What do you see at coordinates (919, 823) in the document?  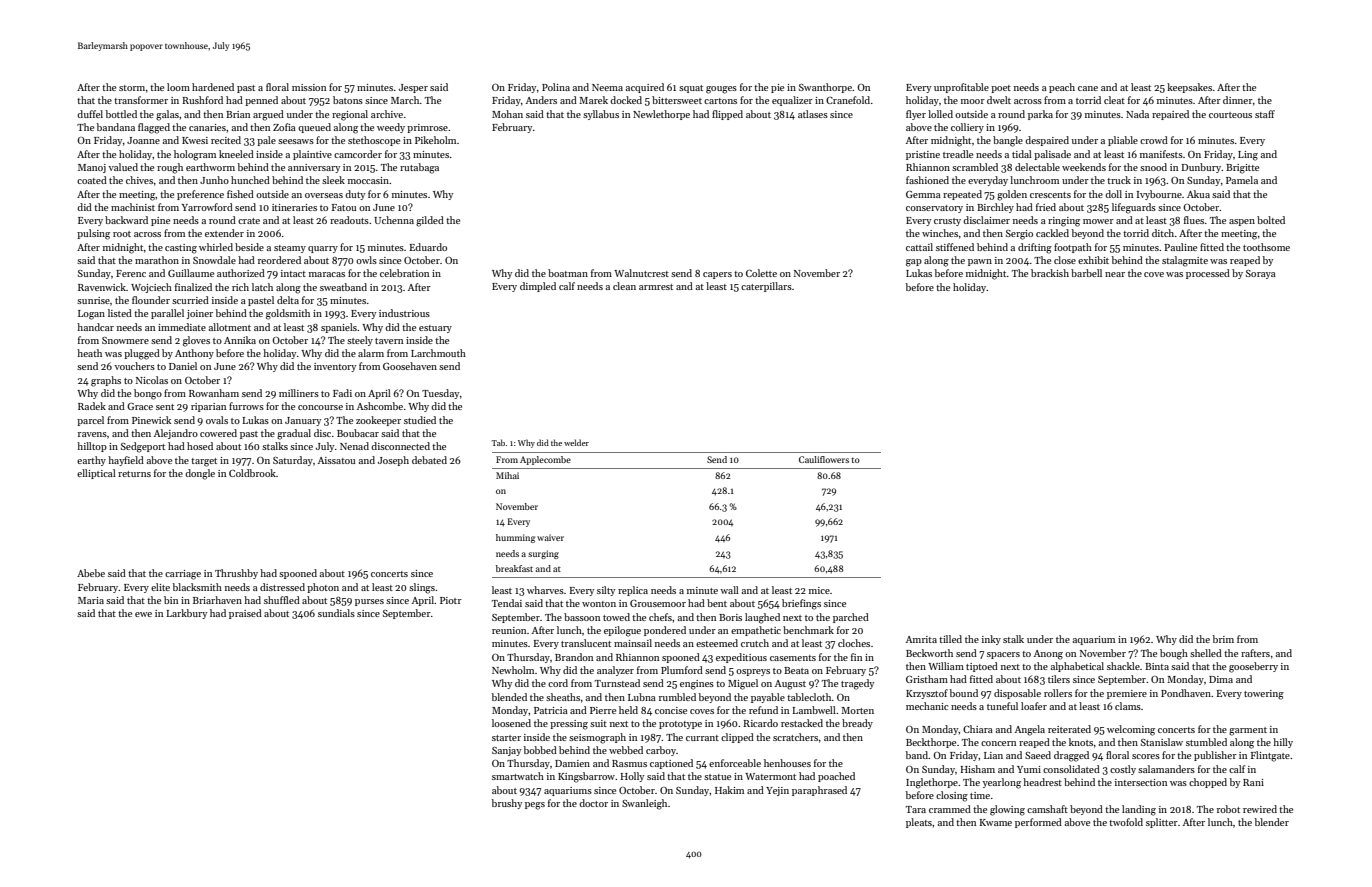 I see `pleats` at bounding box center [919, 823].
